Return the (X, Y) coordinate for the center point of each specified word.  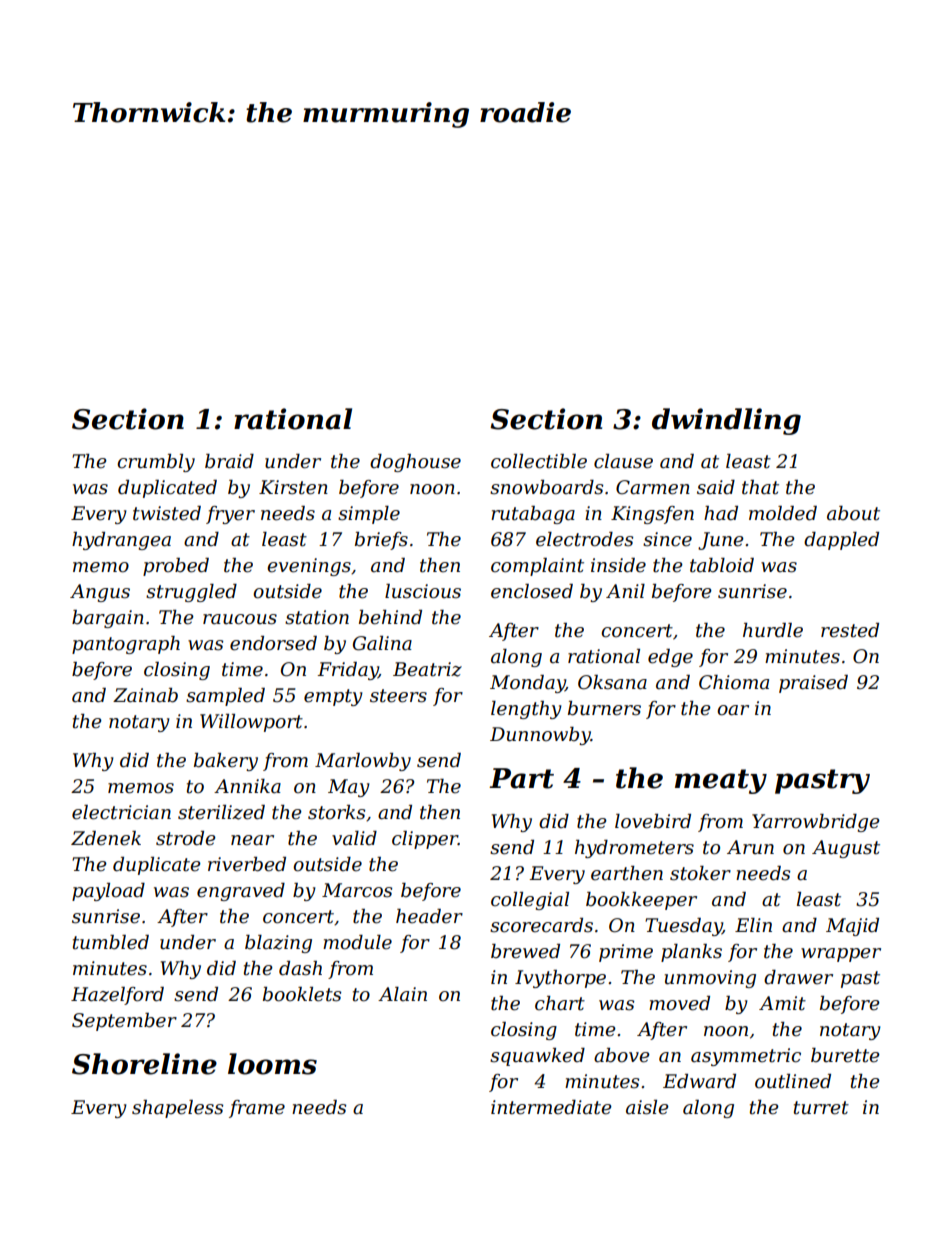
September (124, 1022)
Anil (625, 591)
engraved (241, 892)
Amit (782, 1003)
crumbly (156, 463)
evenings (309, 567)
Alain (402, 994)
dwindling (726, 421)
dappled (841, 541)
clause (623, 461)
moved (679, 1003)
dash (300, 968)
